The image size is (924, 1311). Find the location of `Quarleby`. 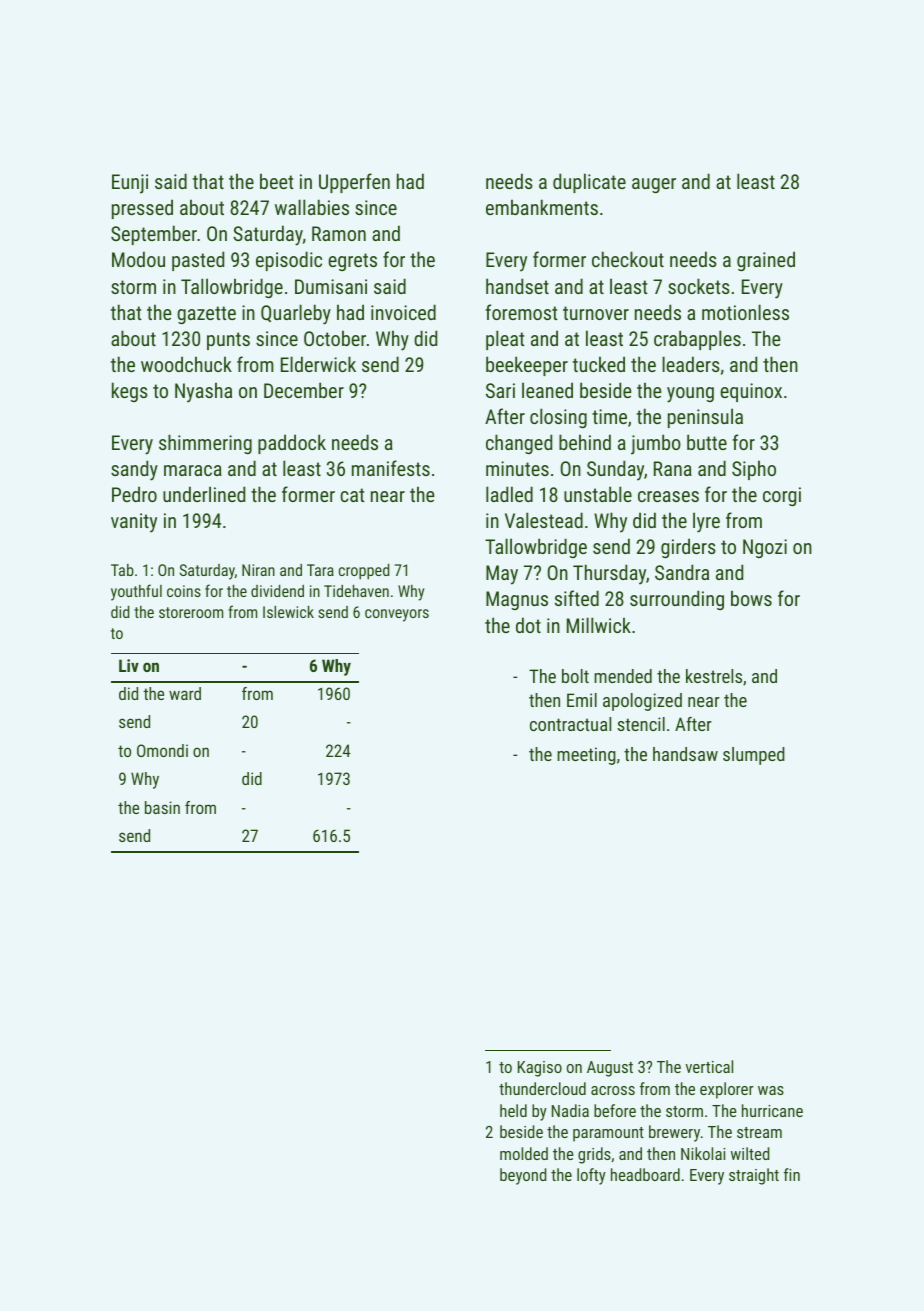

Quarleby is located at coordinates (296, 314).
